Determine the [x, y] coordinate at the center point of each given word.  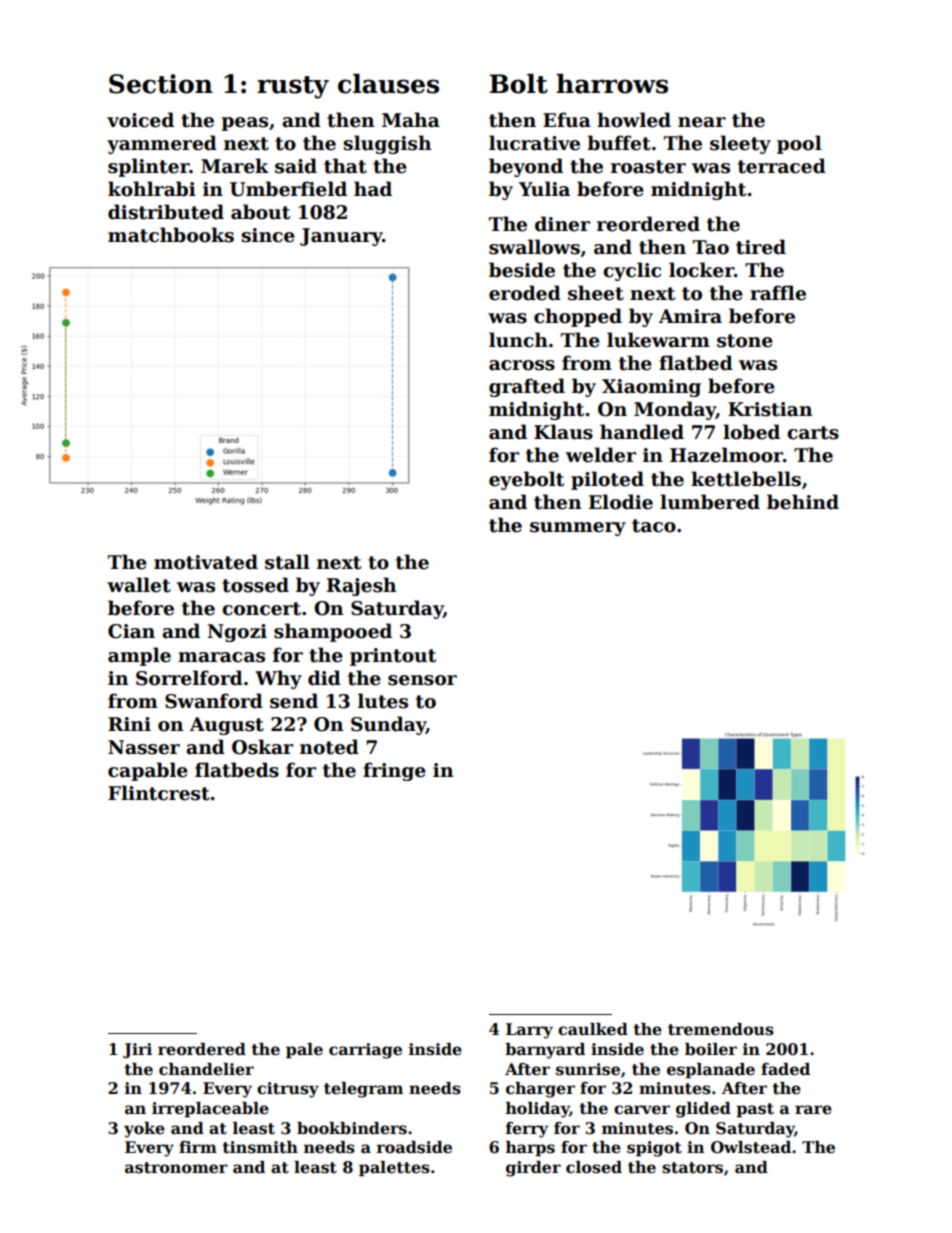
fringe [394, 771]
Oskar [262, 747]
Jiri [137, 1050]
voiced [140, 120]
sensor [422, 680]
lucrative [534, 143]
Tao [711, 247]
